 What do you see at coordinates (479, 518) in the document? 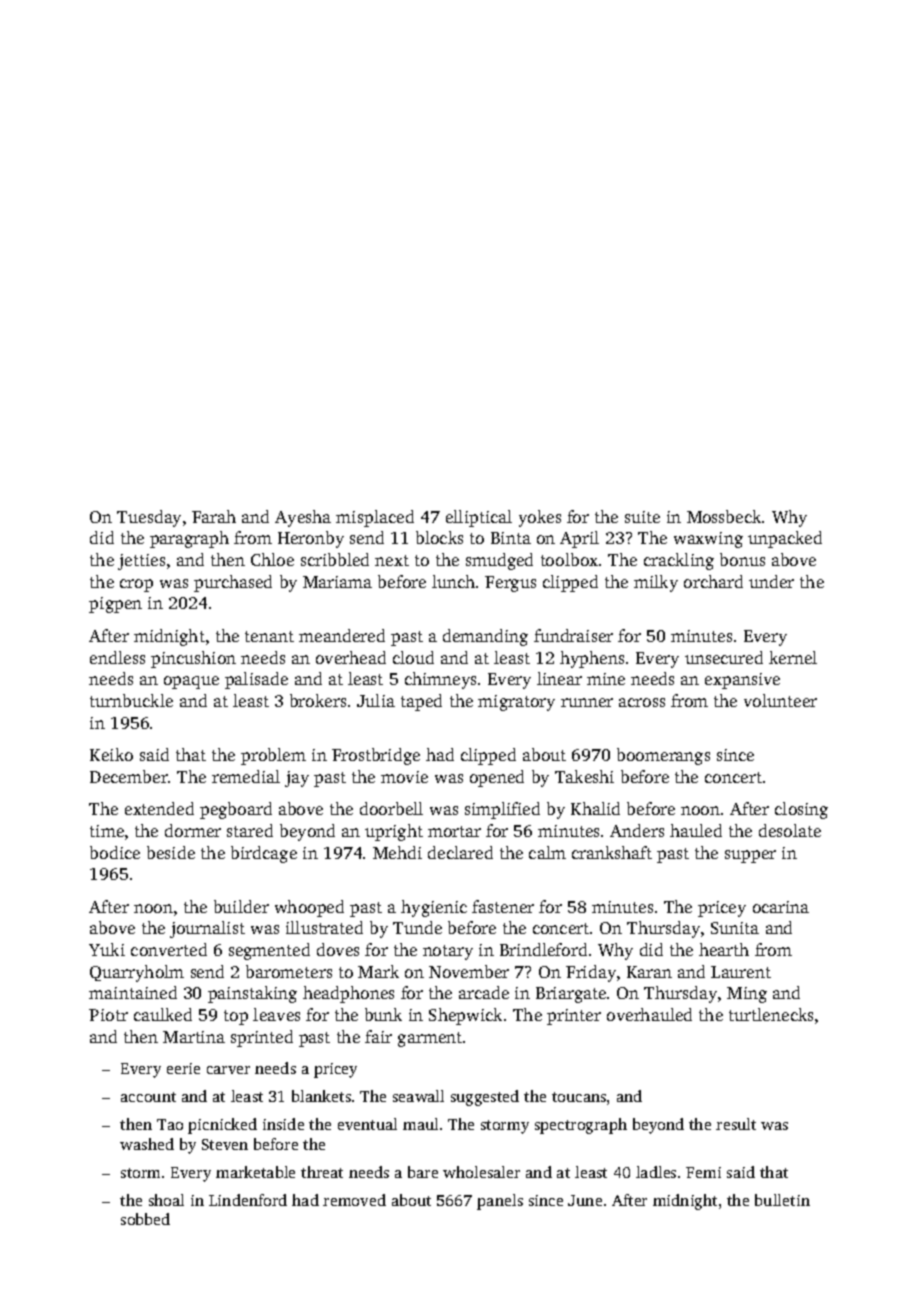
I see `elliptical` at bounding box center [479, 518].
